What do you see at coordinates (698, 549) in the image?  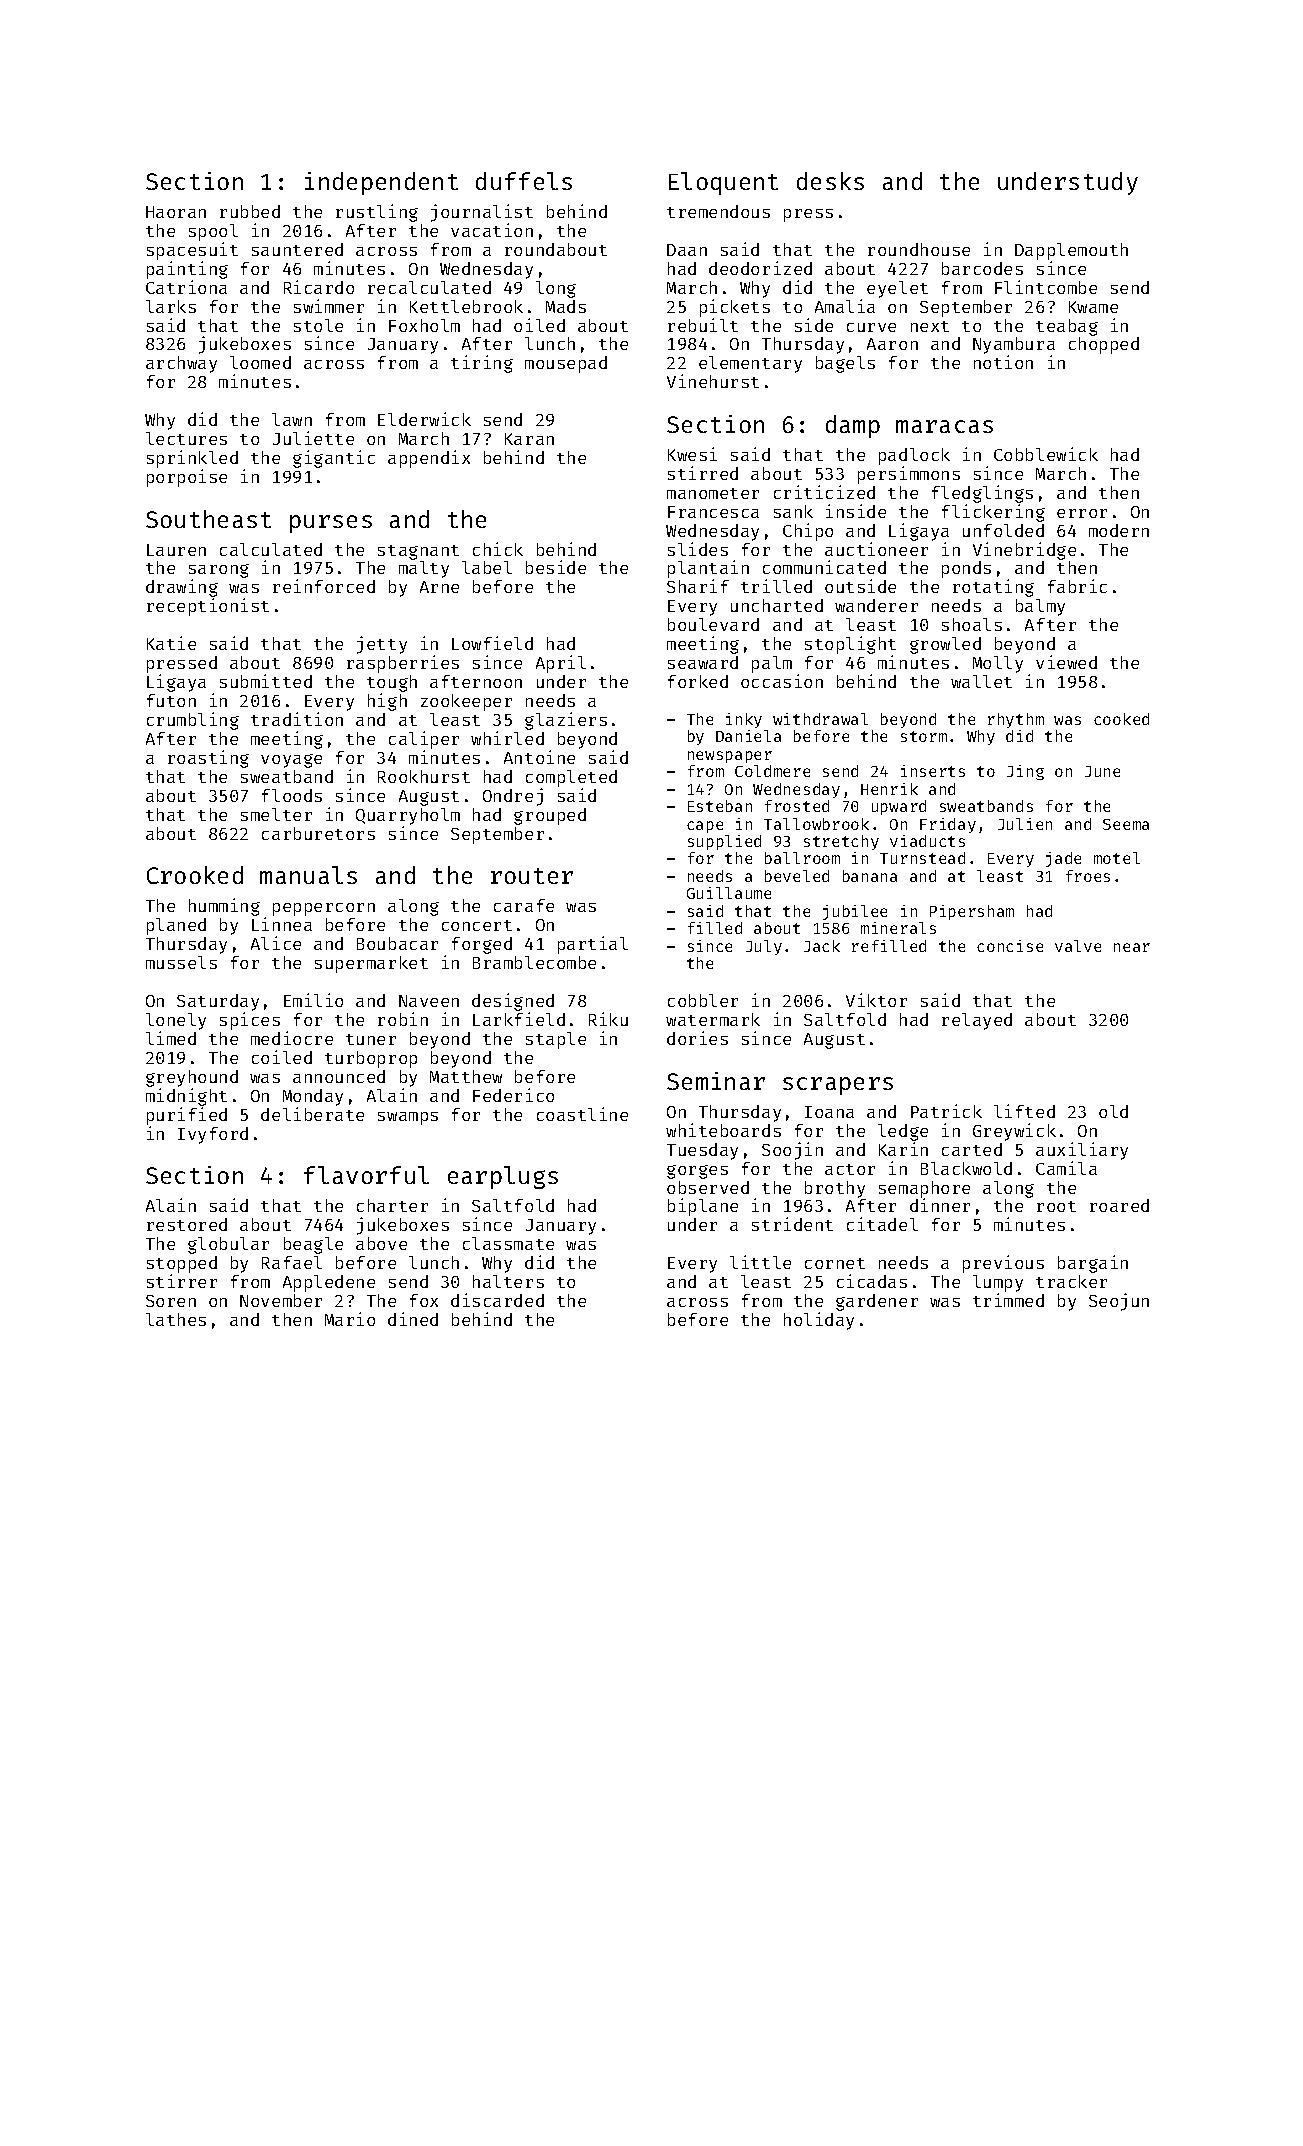 I see `slides` at bounding box center [698, 549].
